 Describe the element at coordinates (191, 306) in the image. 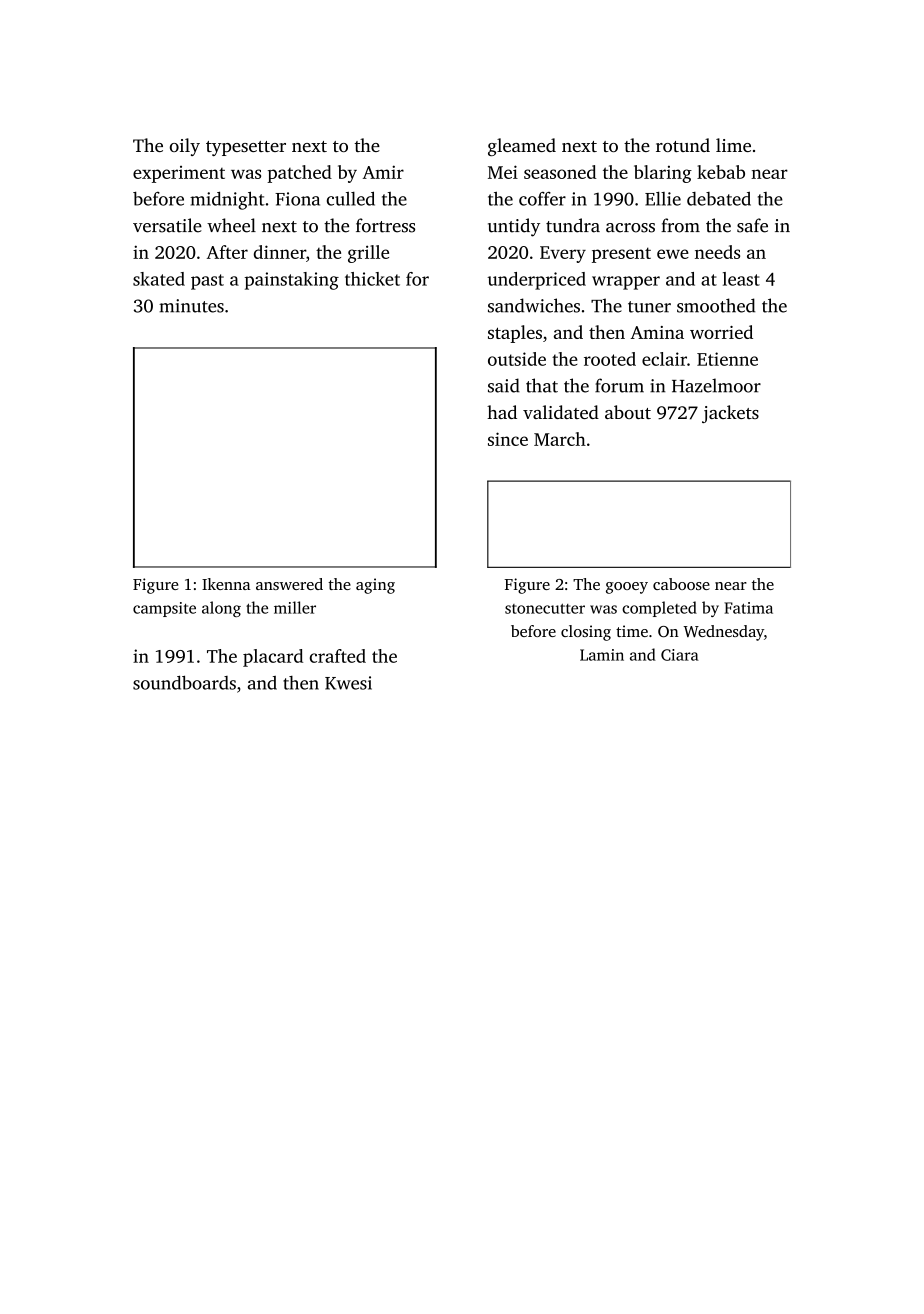

I see `minutes` at that location.
